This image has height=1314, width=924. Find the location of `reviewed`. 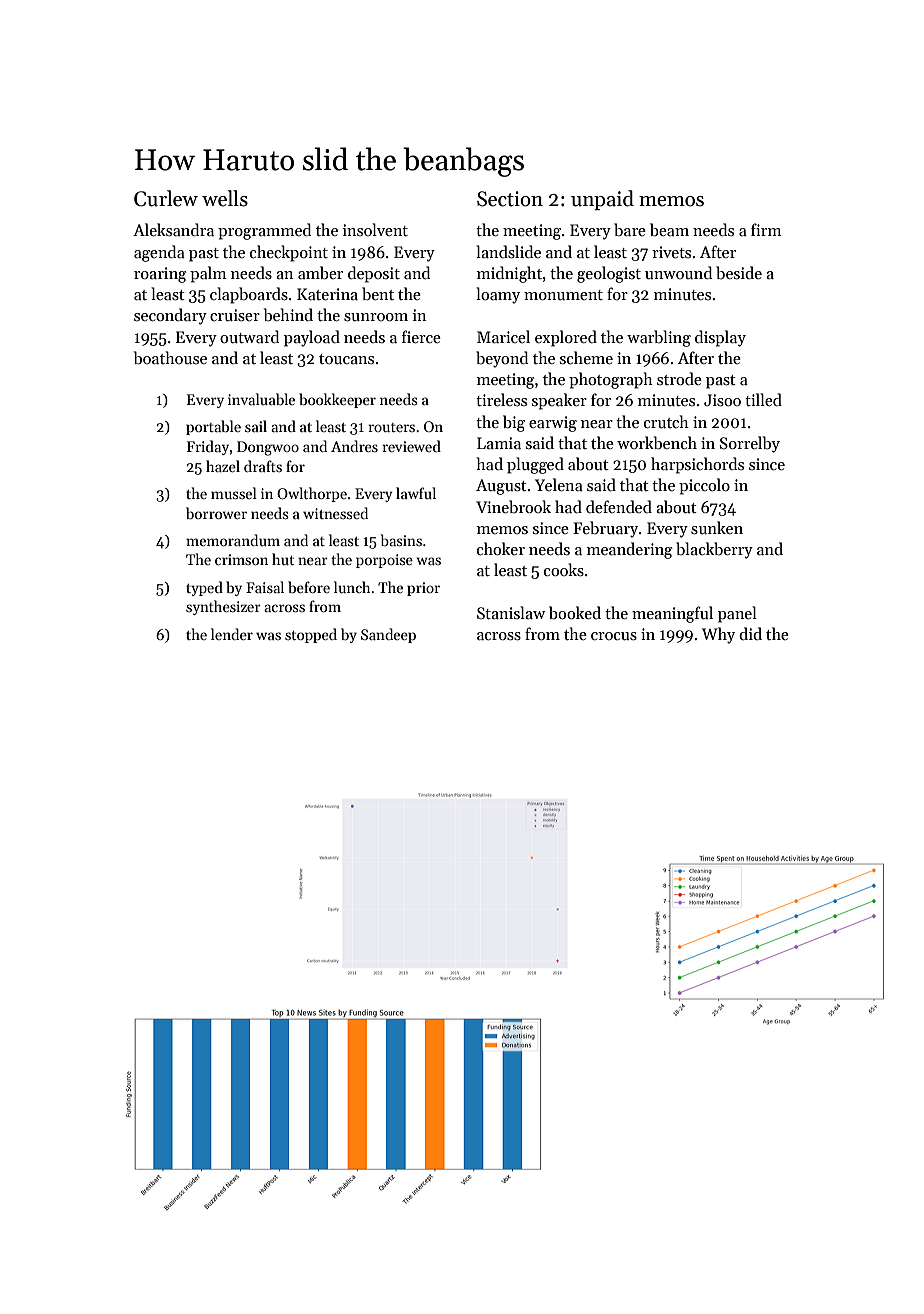

reviewed is located at coordinates (412, 446).
